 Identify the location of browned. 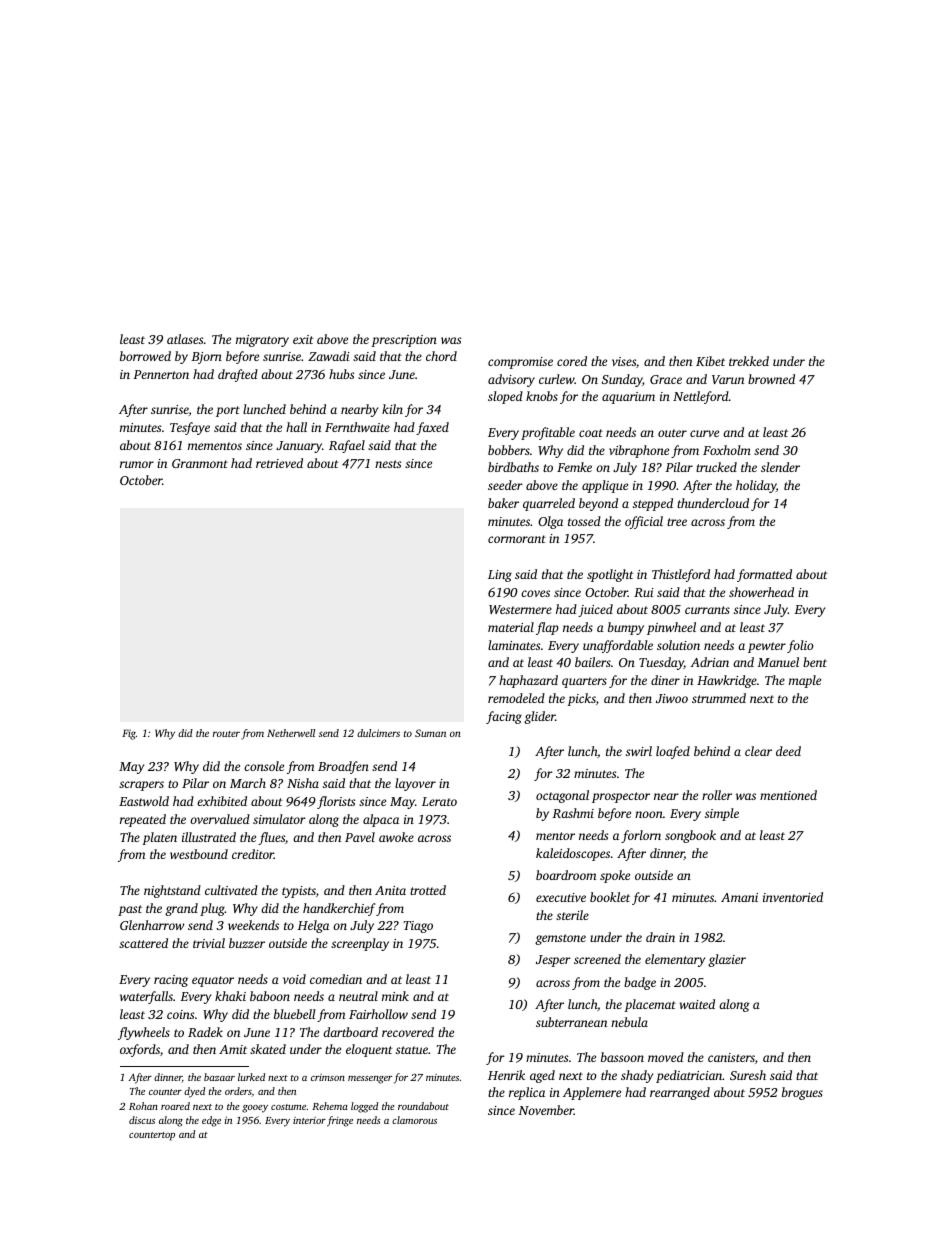
(771, 379).
